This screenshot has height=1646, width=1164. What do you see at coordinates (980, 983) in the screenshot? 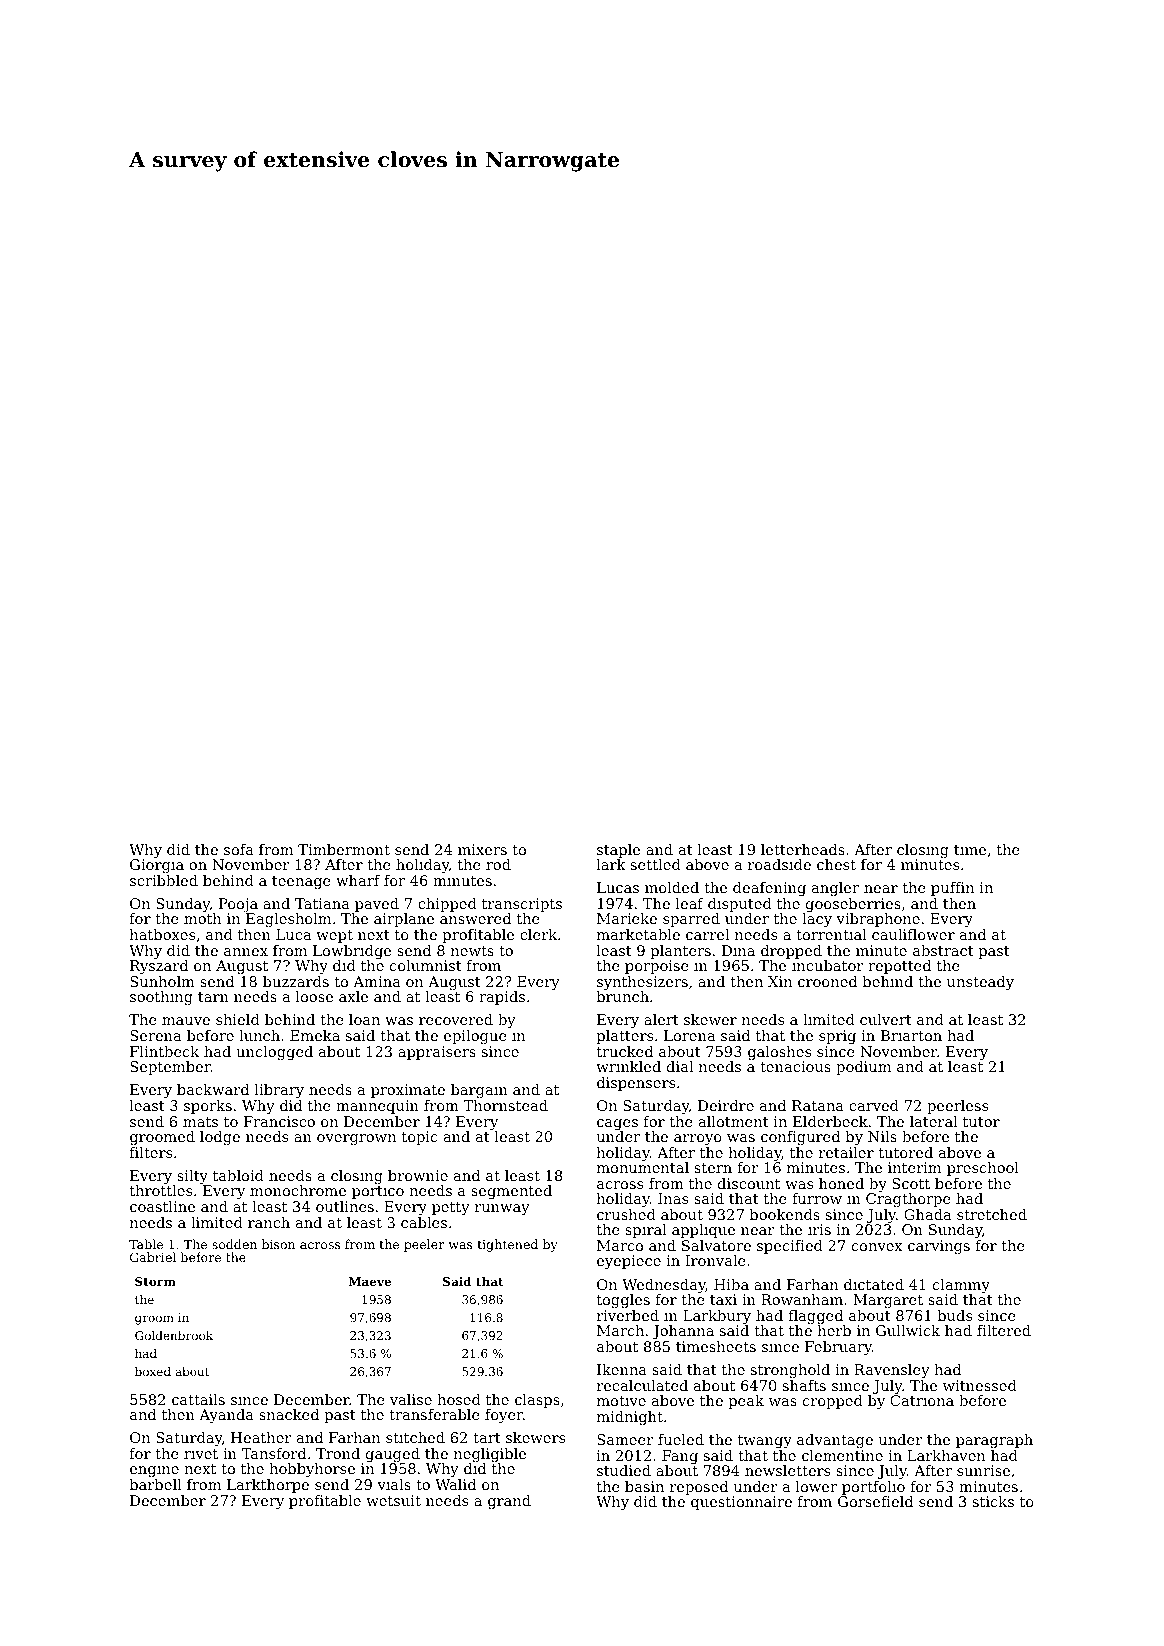
I see `unsteady` at bounding box center [980, 983].
